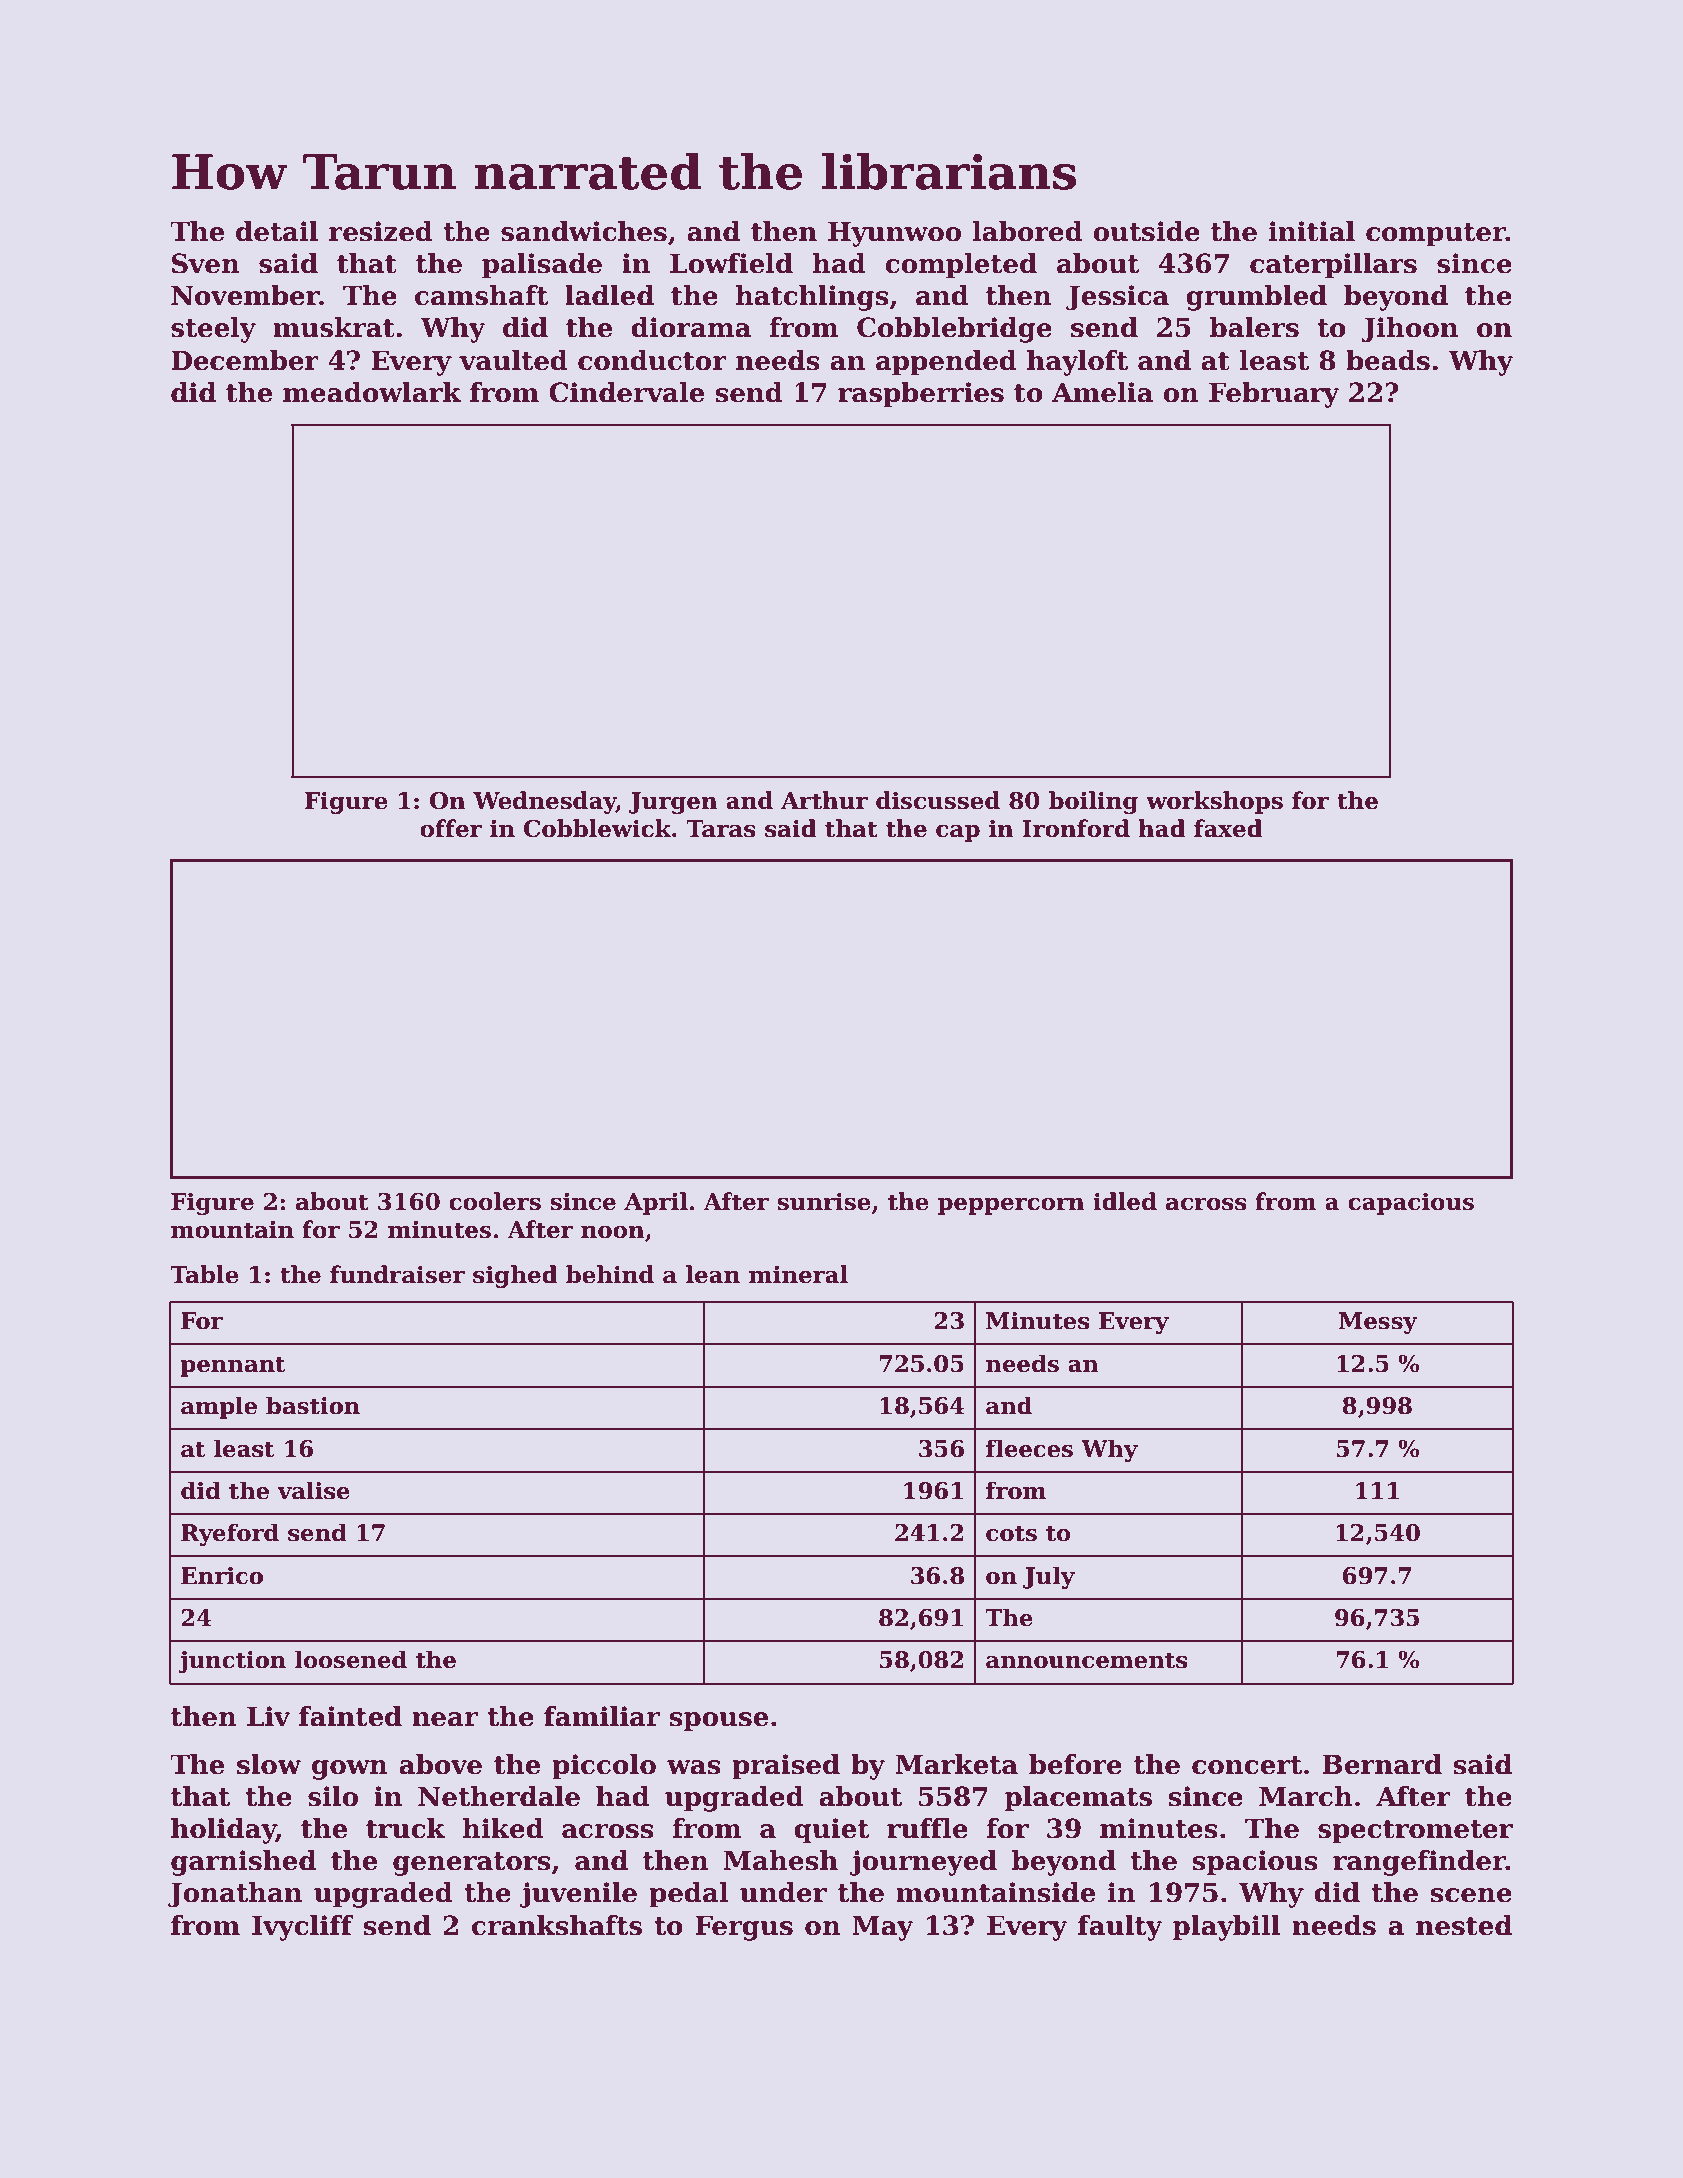 The width and height of the screenshot is (1683, 2178). What do you see at coordinates (223, 1831) in the screenshot?
I see `holiday` at bounding box center [223, 1831].
